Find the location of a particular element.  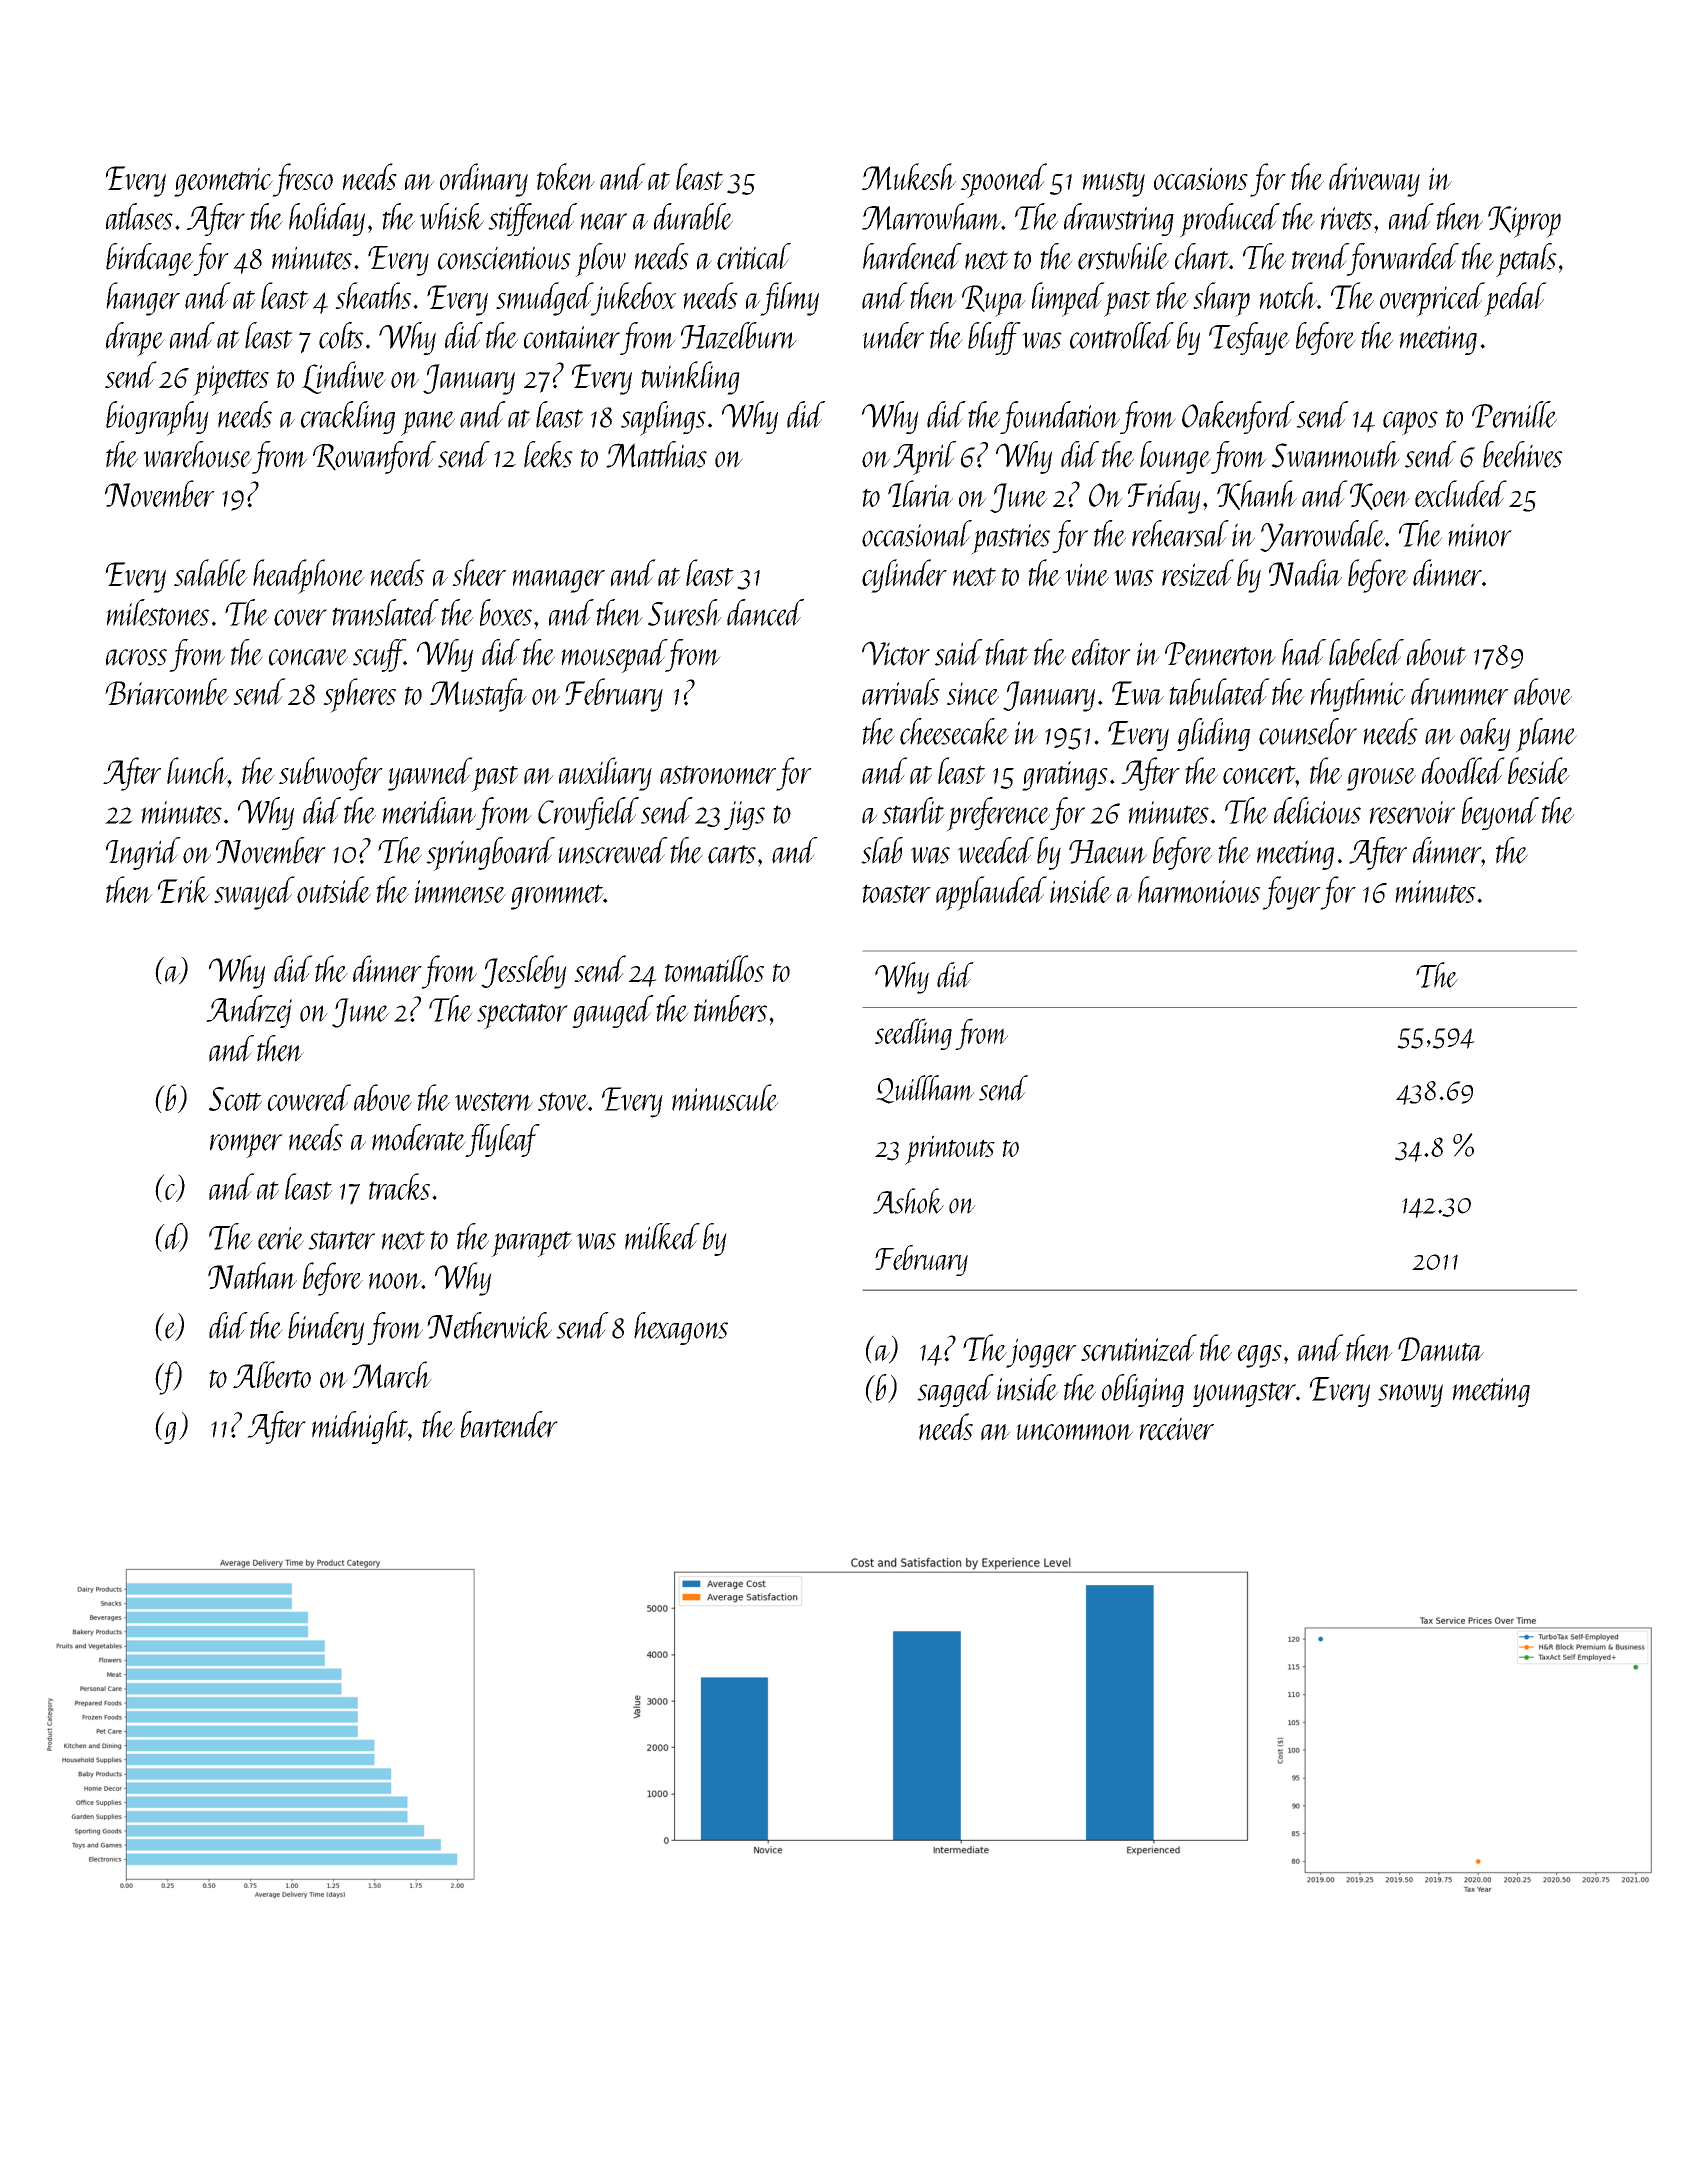

uncommon is located at coordinates (1074, 1432).
